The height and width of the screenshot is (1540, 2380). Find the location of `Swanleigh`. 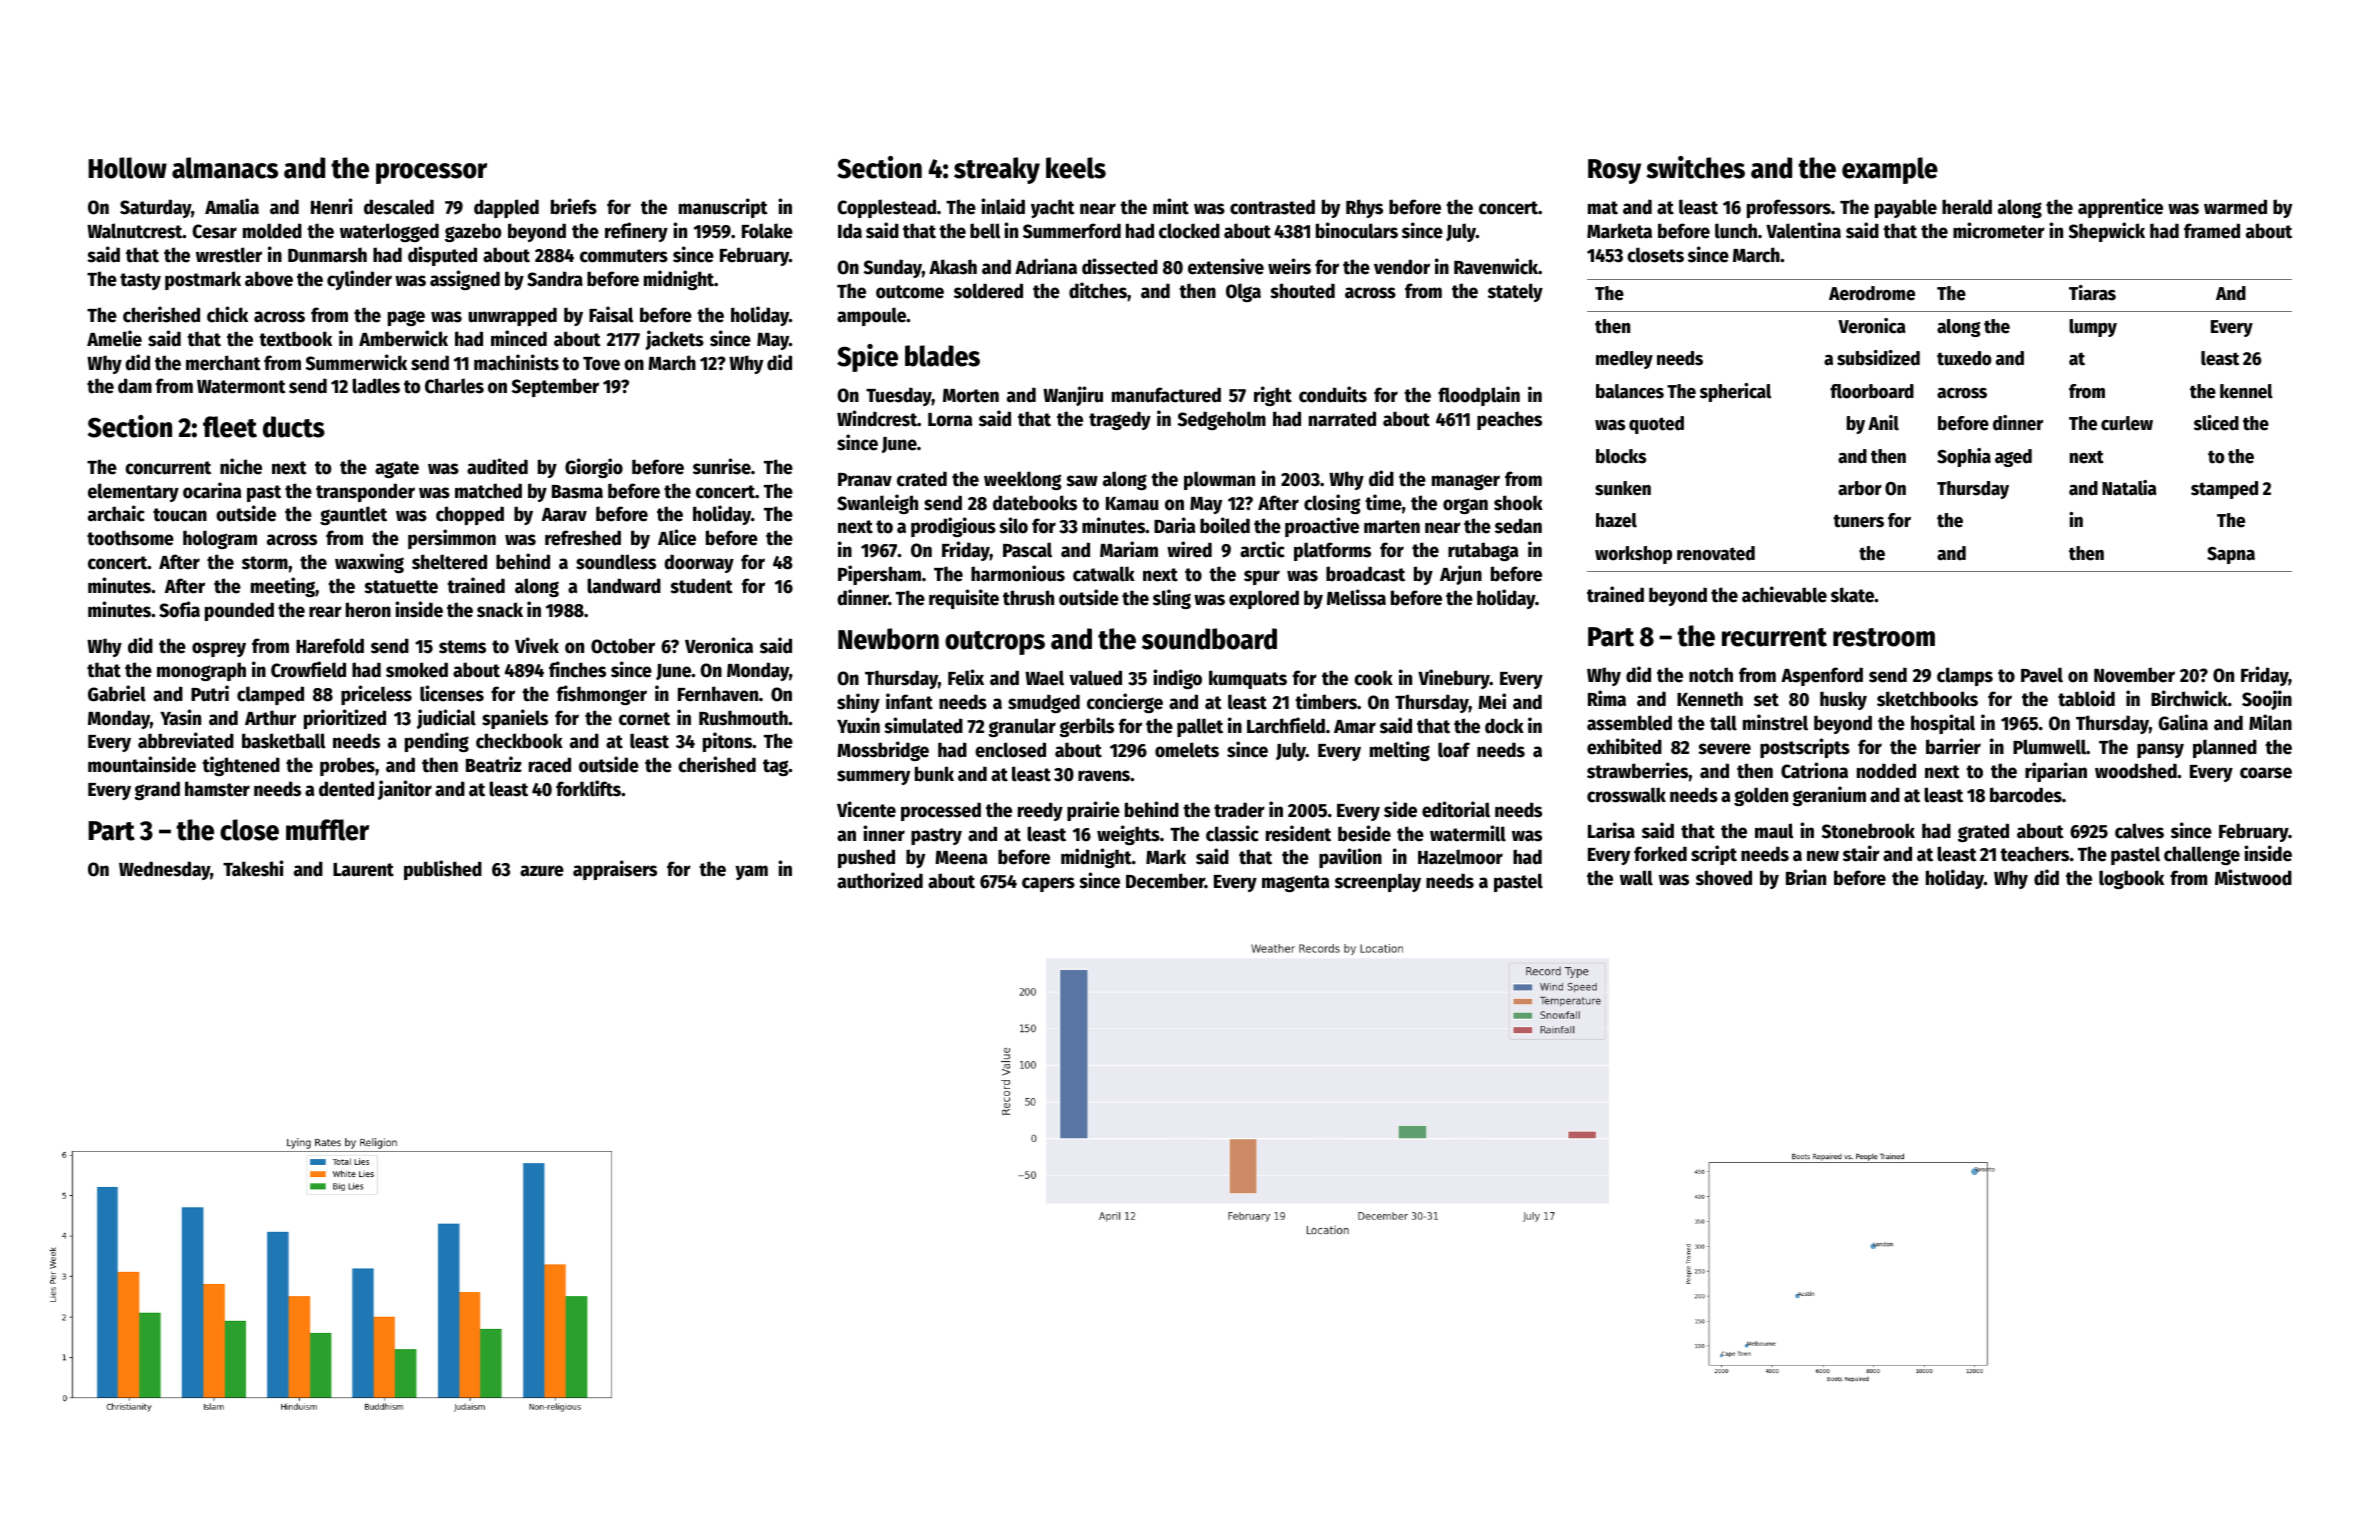

Swanleigh is located at coordinates (877, 504).
